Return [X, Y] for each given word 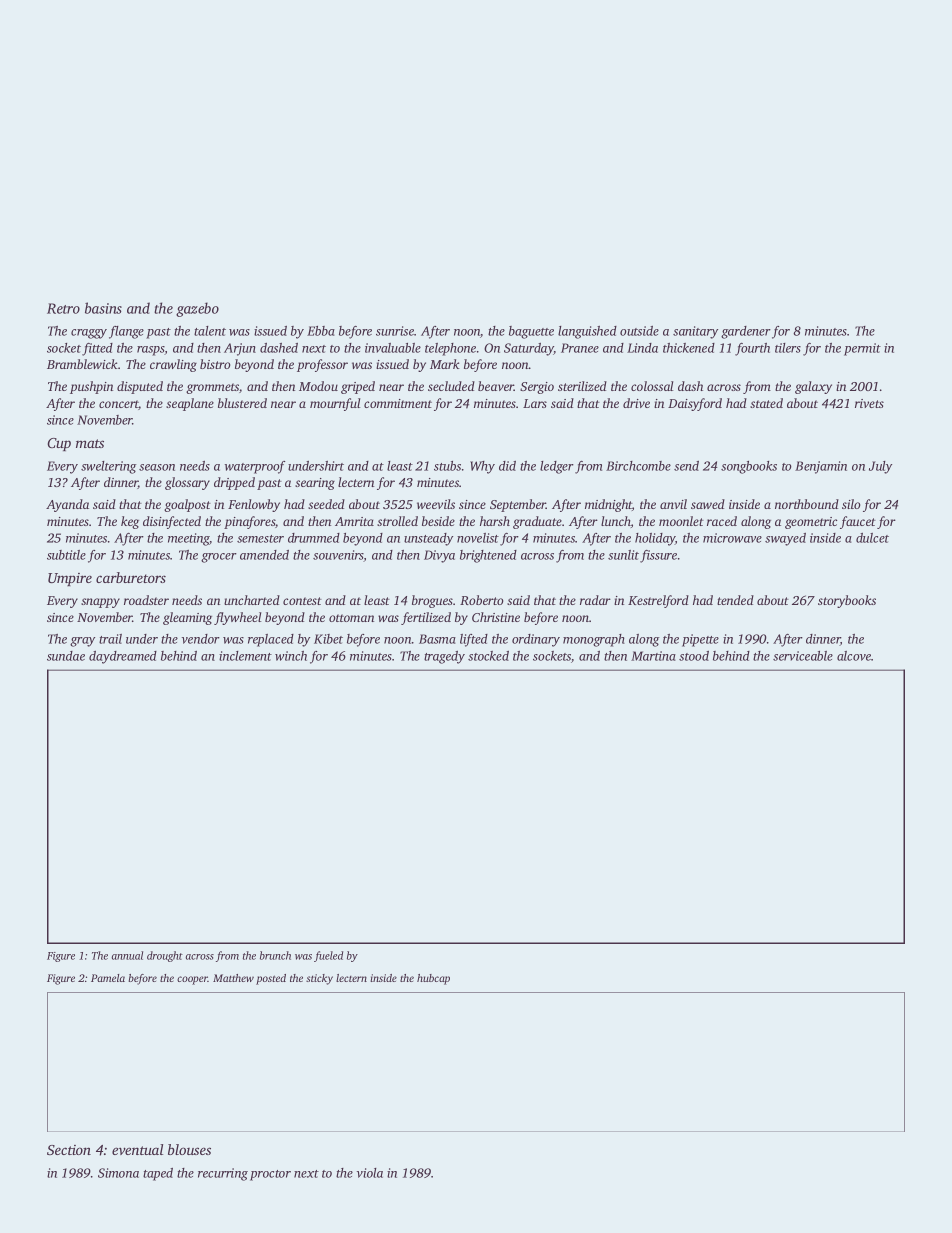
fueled [328, 956]
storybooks [847, 601]
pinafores [249, 522]
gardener [746, 332]
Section [69, 1150]
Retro [63, 308]
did [507, 466]
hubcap [433, 979]
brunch [275, 955]
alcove [854, 656]
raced [722, 521]
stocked [488, 656]
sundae [66, 656]
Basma [437, 639]
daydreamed [123, 657]
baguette [531, 332]
